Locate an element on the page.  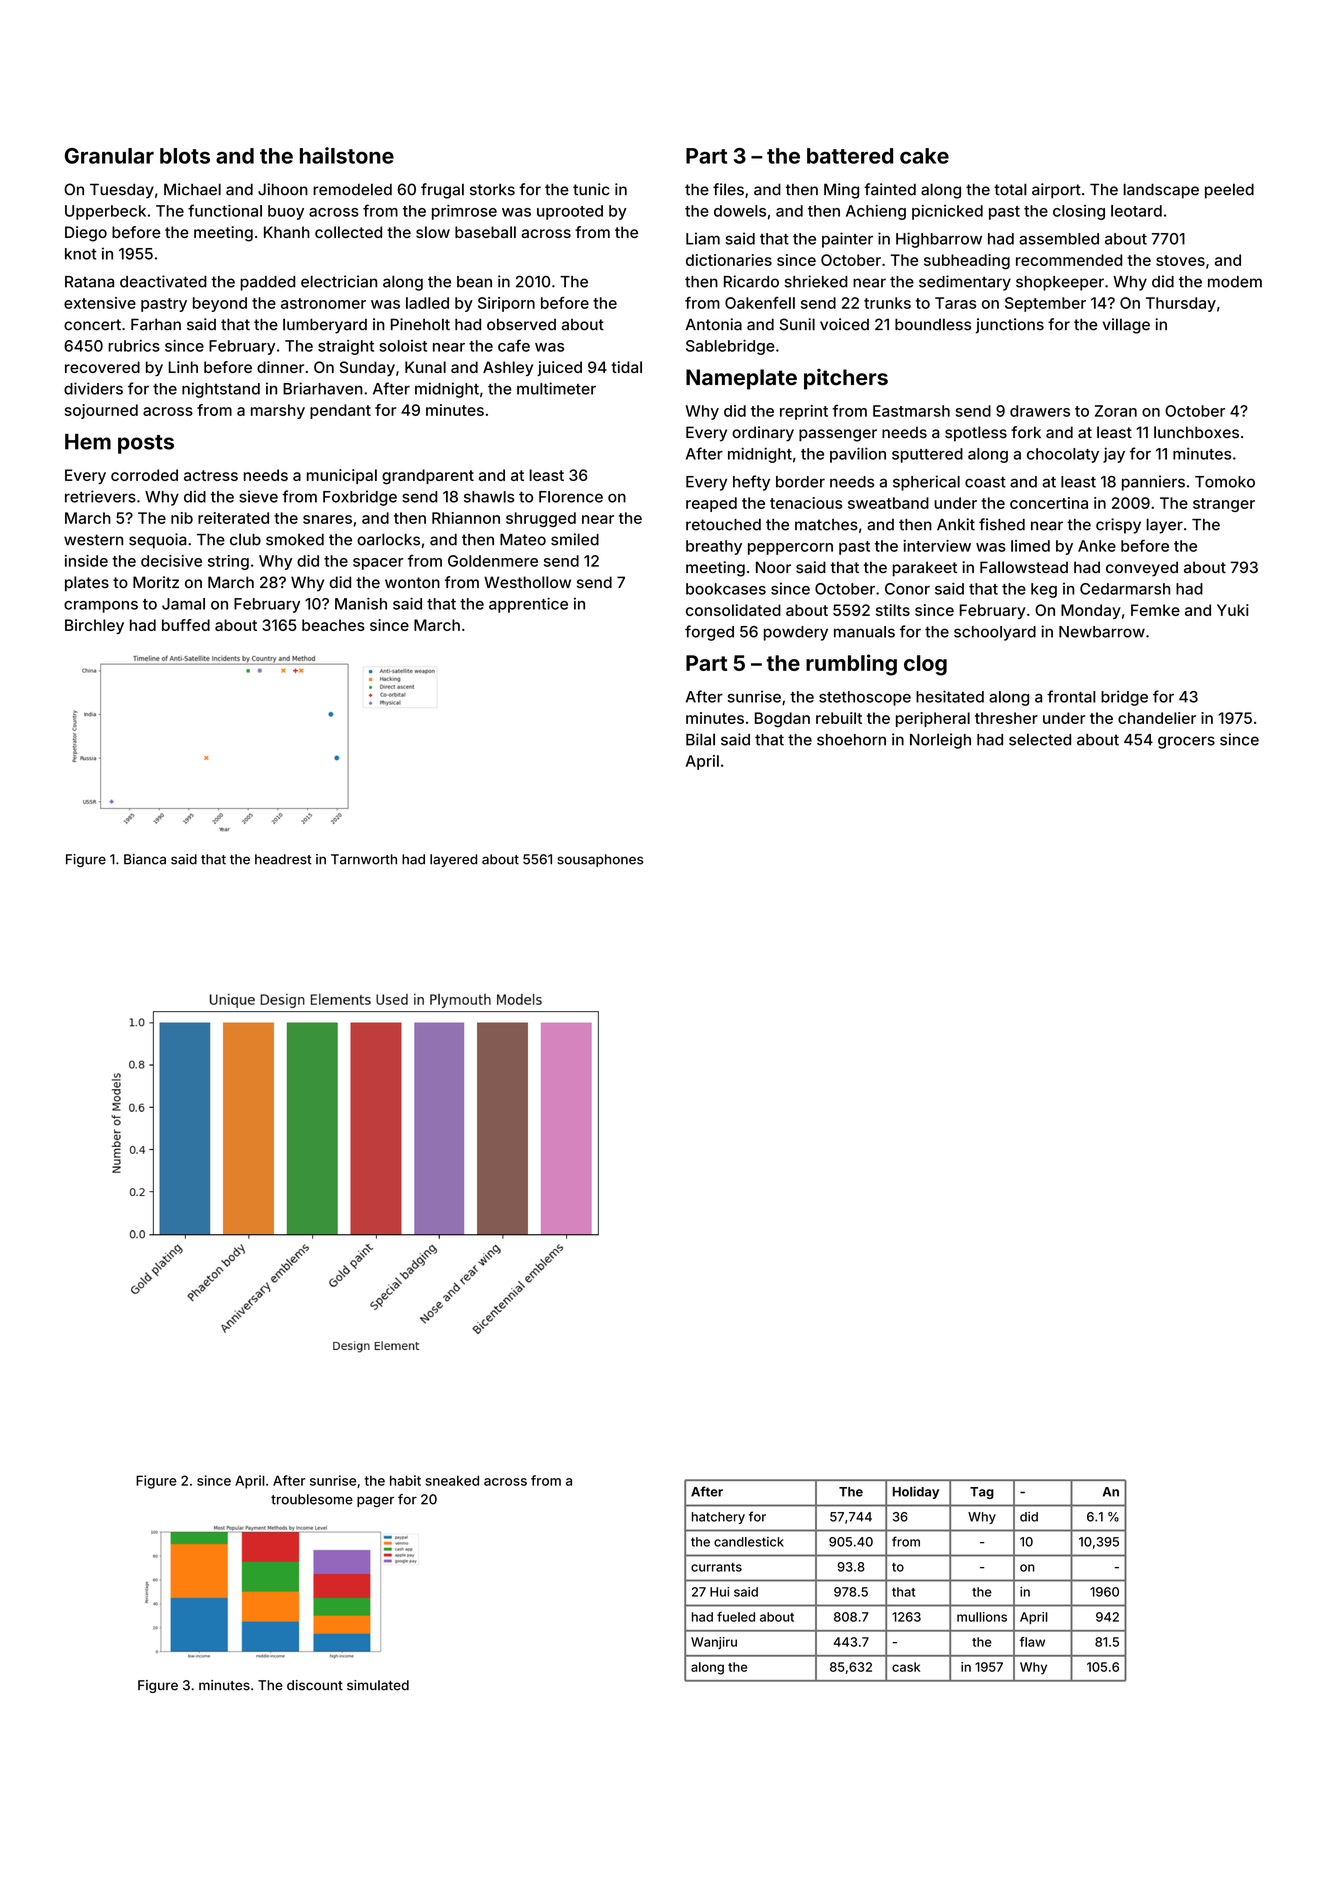
simulated is located at coordinates (378, 1685).
